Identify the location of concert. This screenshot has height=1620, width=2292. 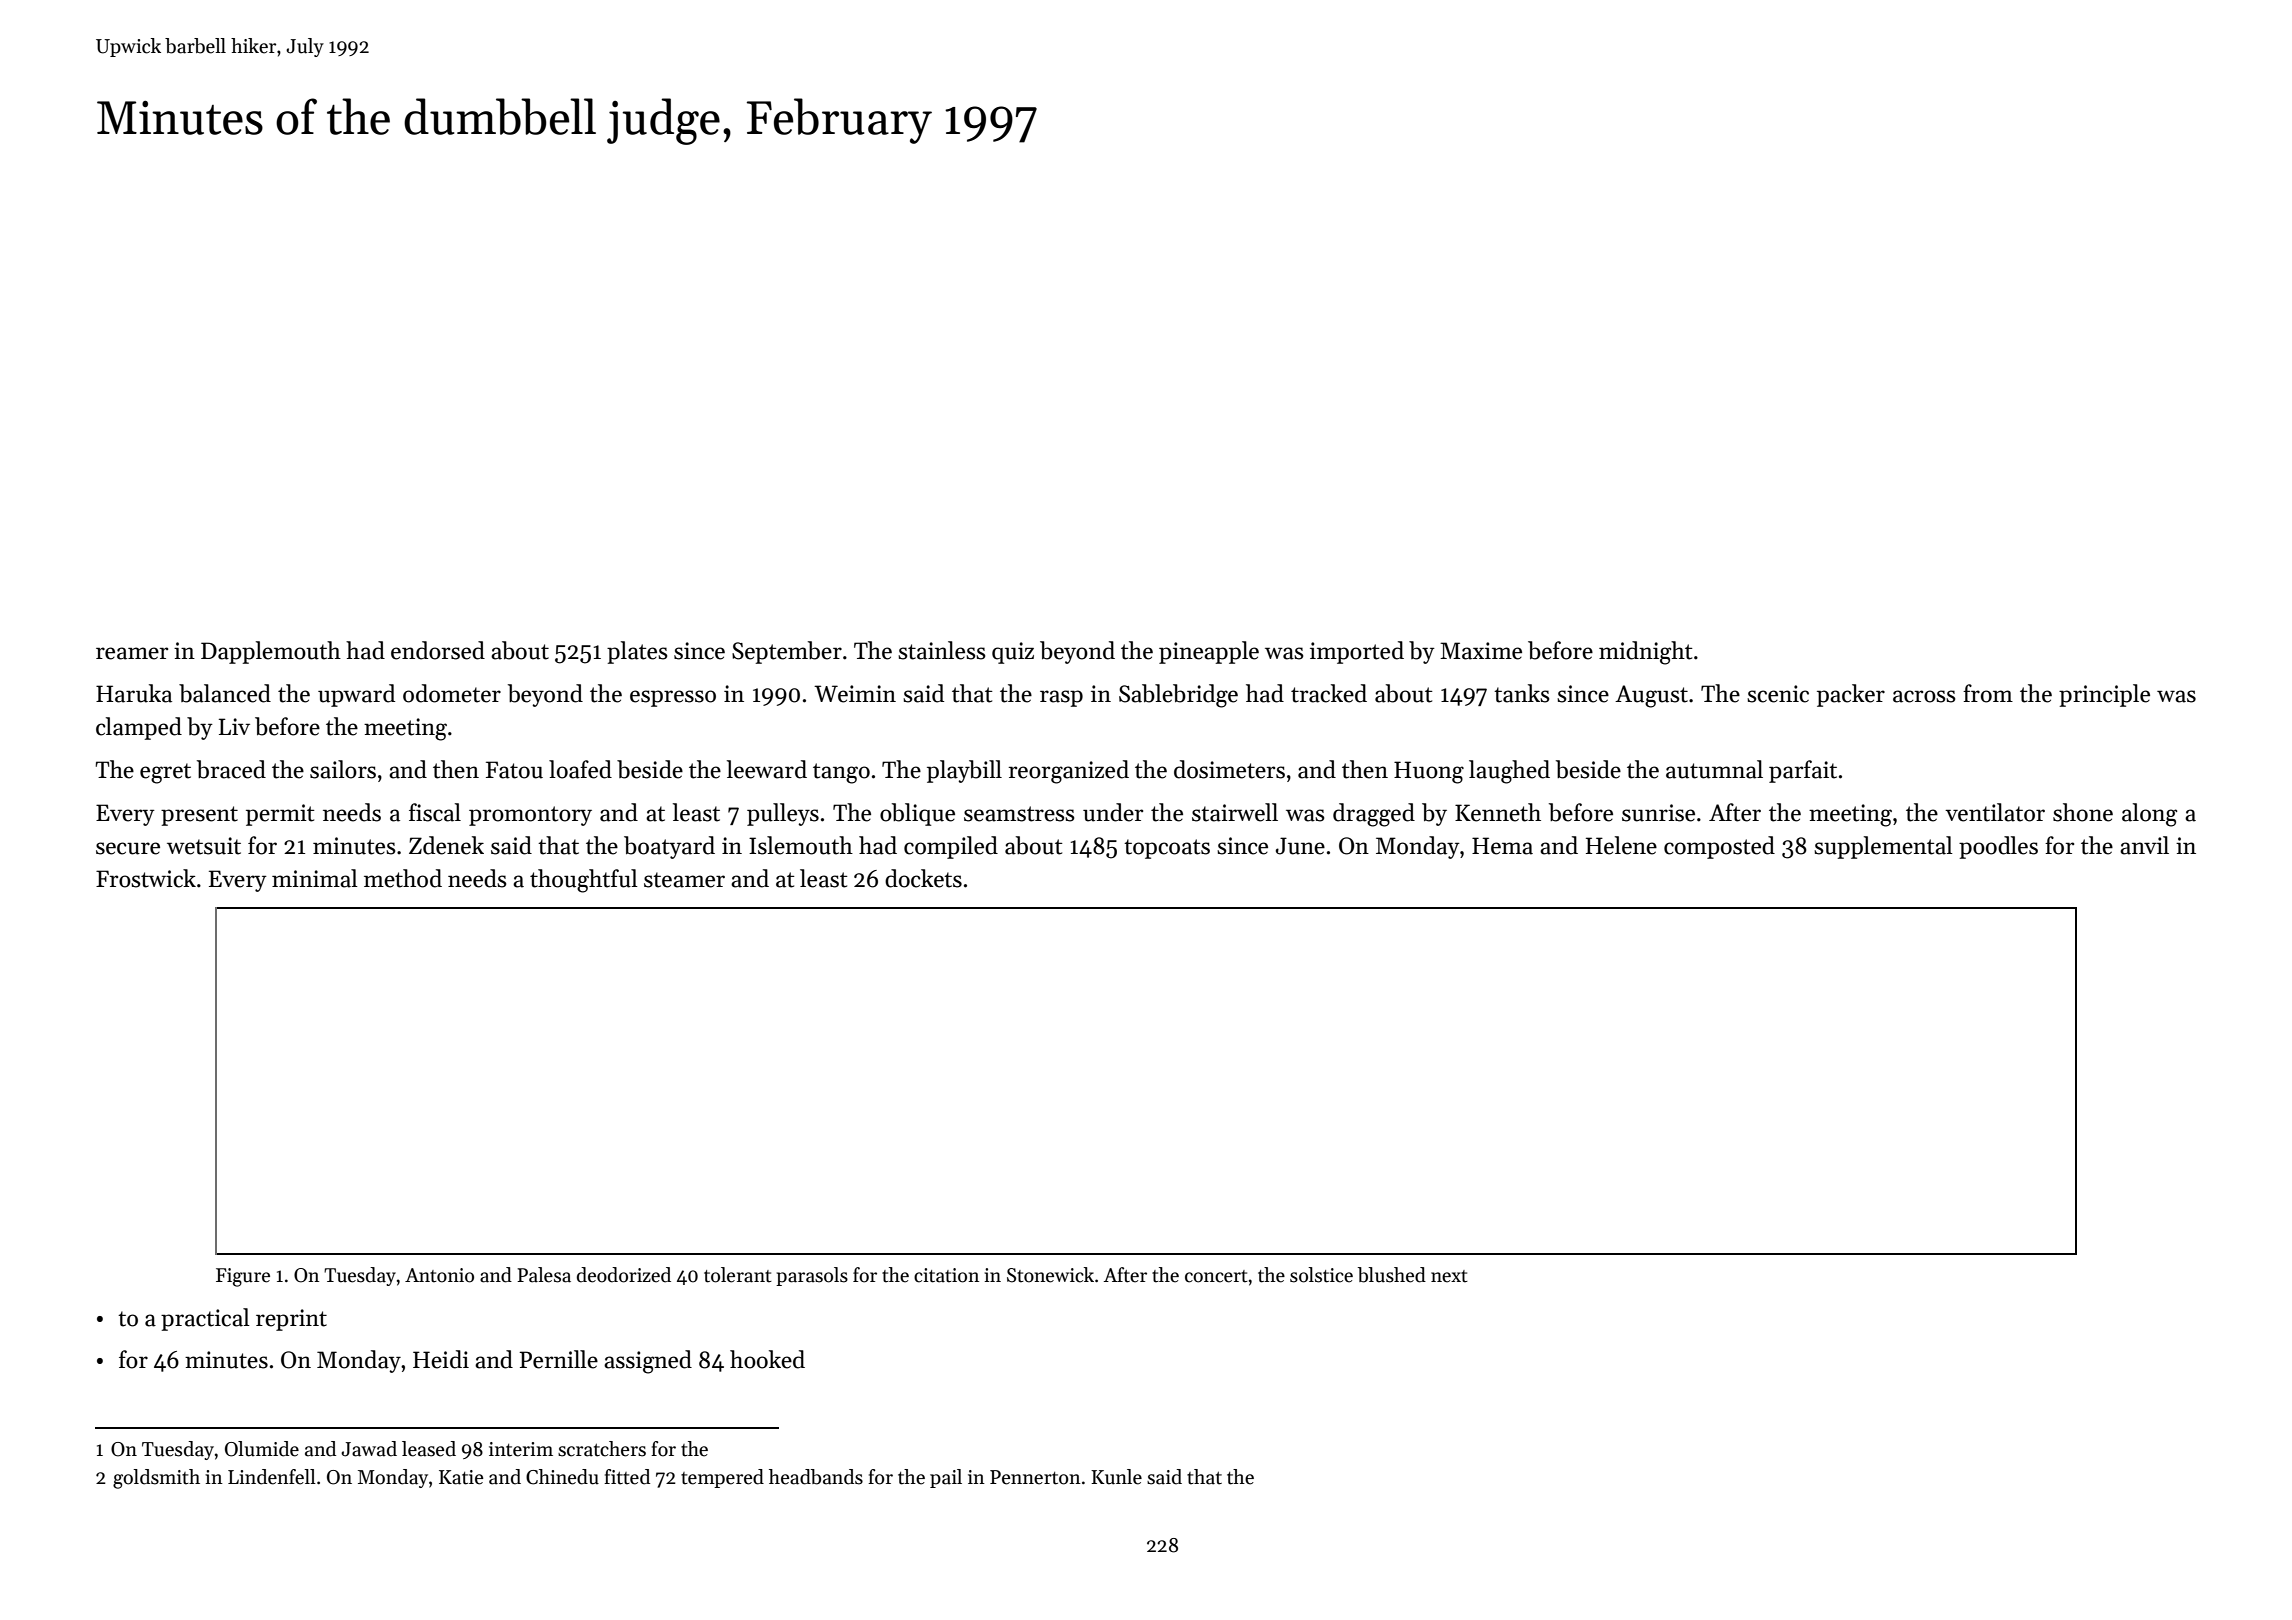
(1216, 1276).
